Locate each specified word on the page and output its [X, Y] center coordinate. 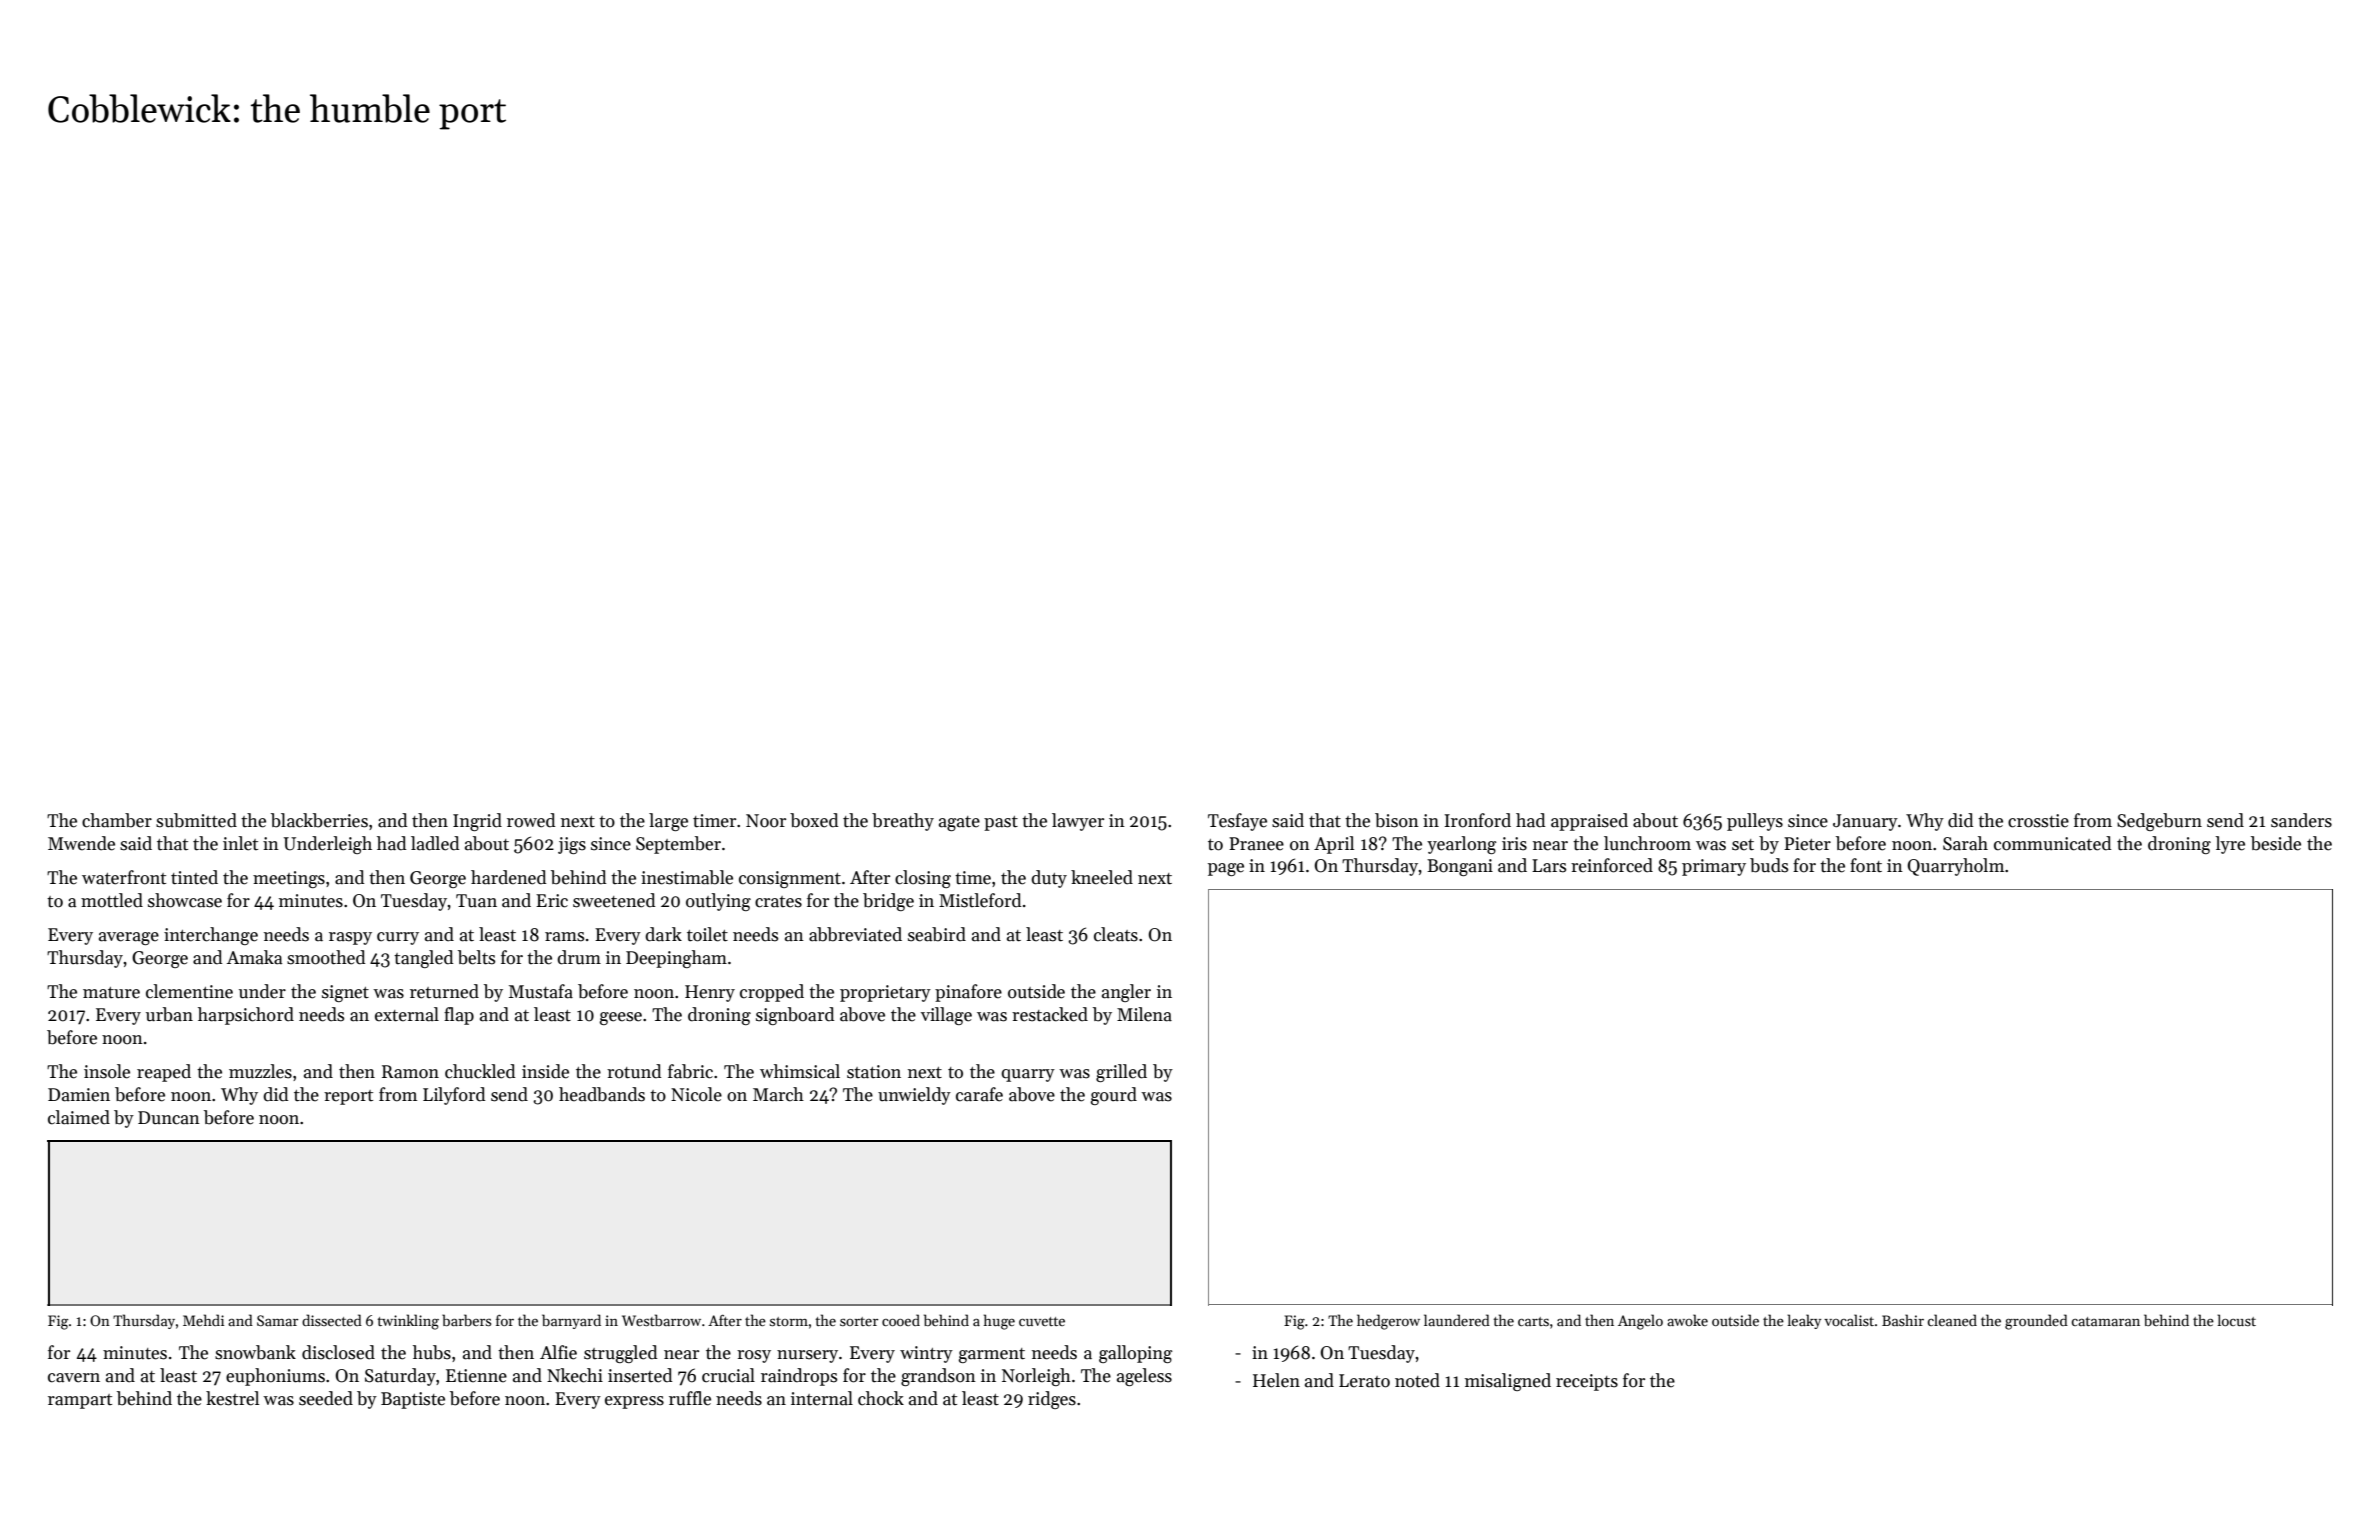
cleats [1116, 934]
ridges [1052, 1400]
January [1865, 822]
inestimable [687, 877]
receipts [1587, 1382]
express [634, 1402]
